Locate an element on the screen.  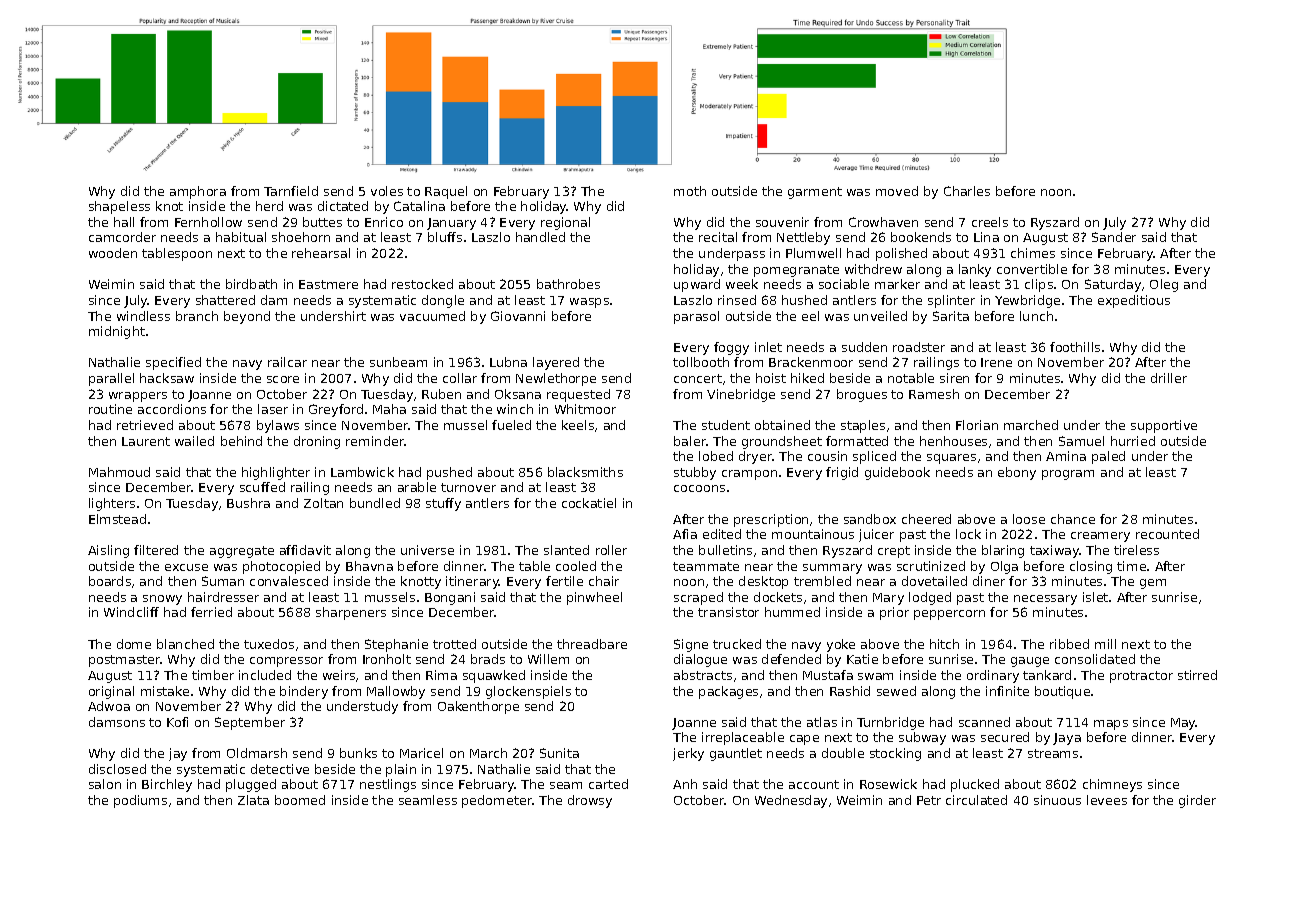
original is located at coordinates (111, 692).
